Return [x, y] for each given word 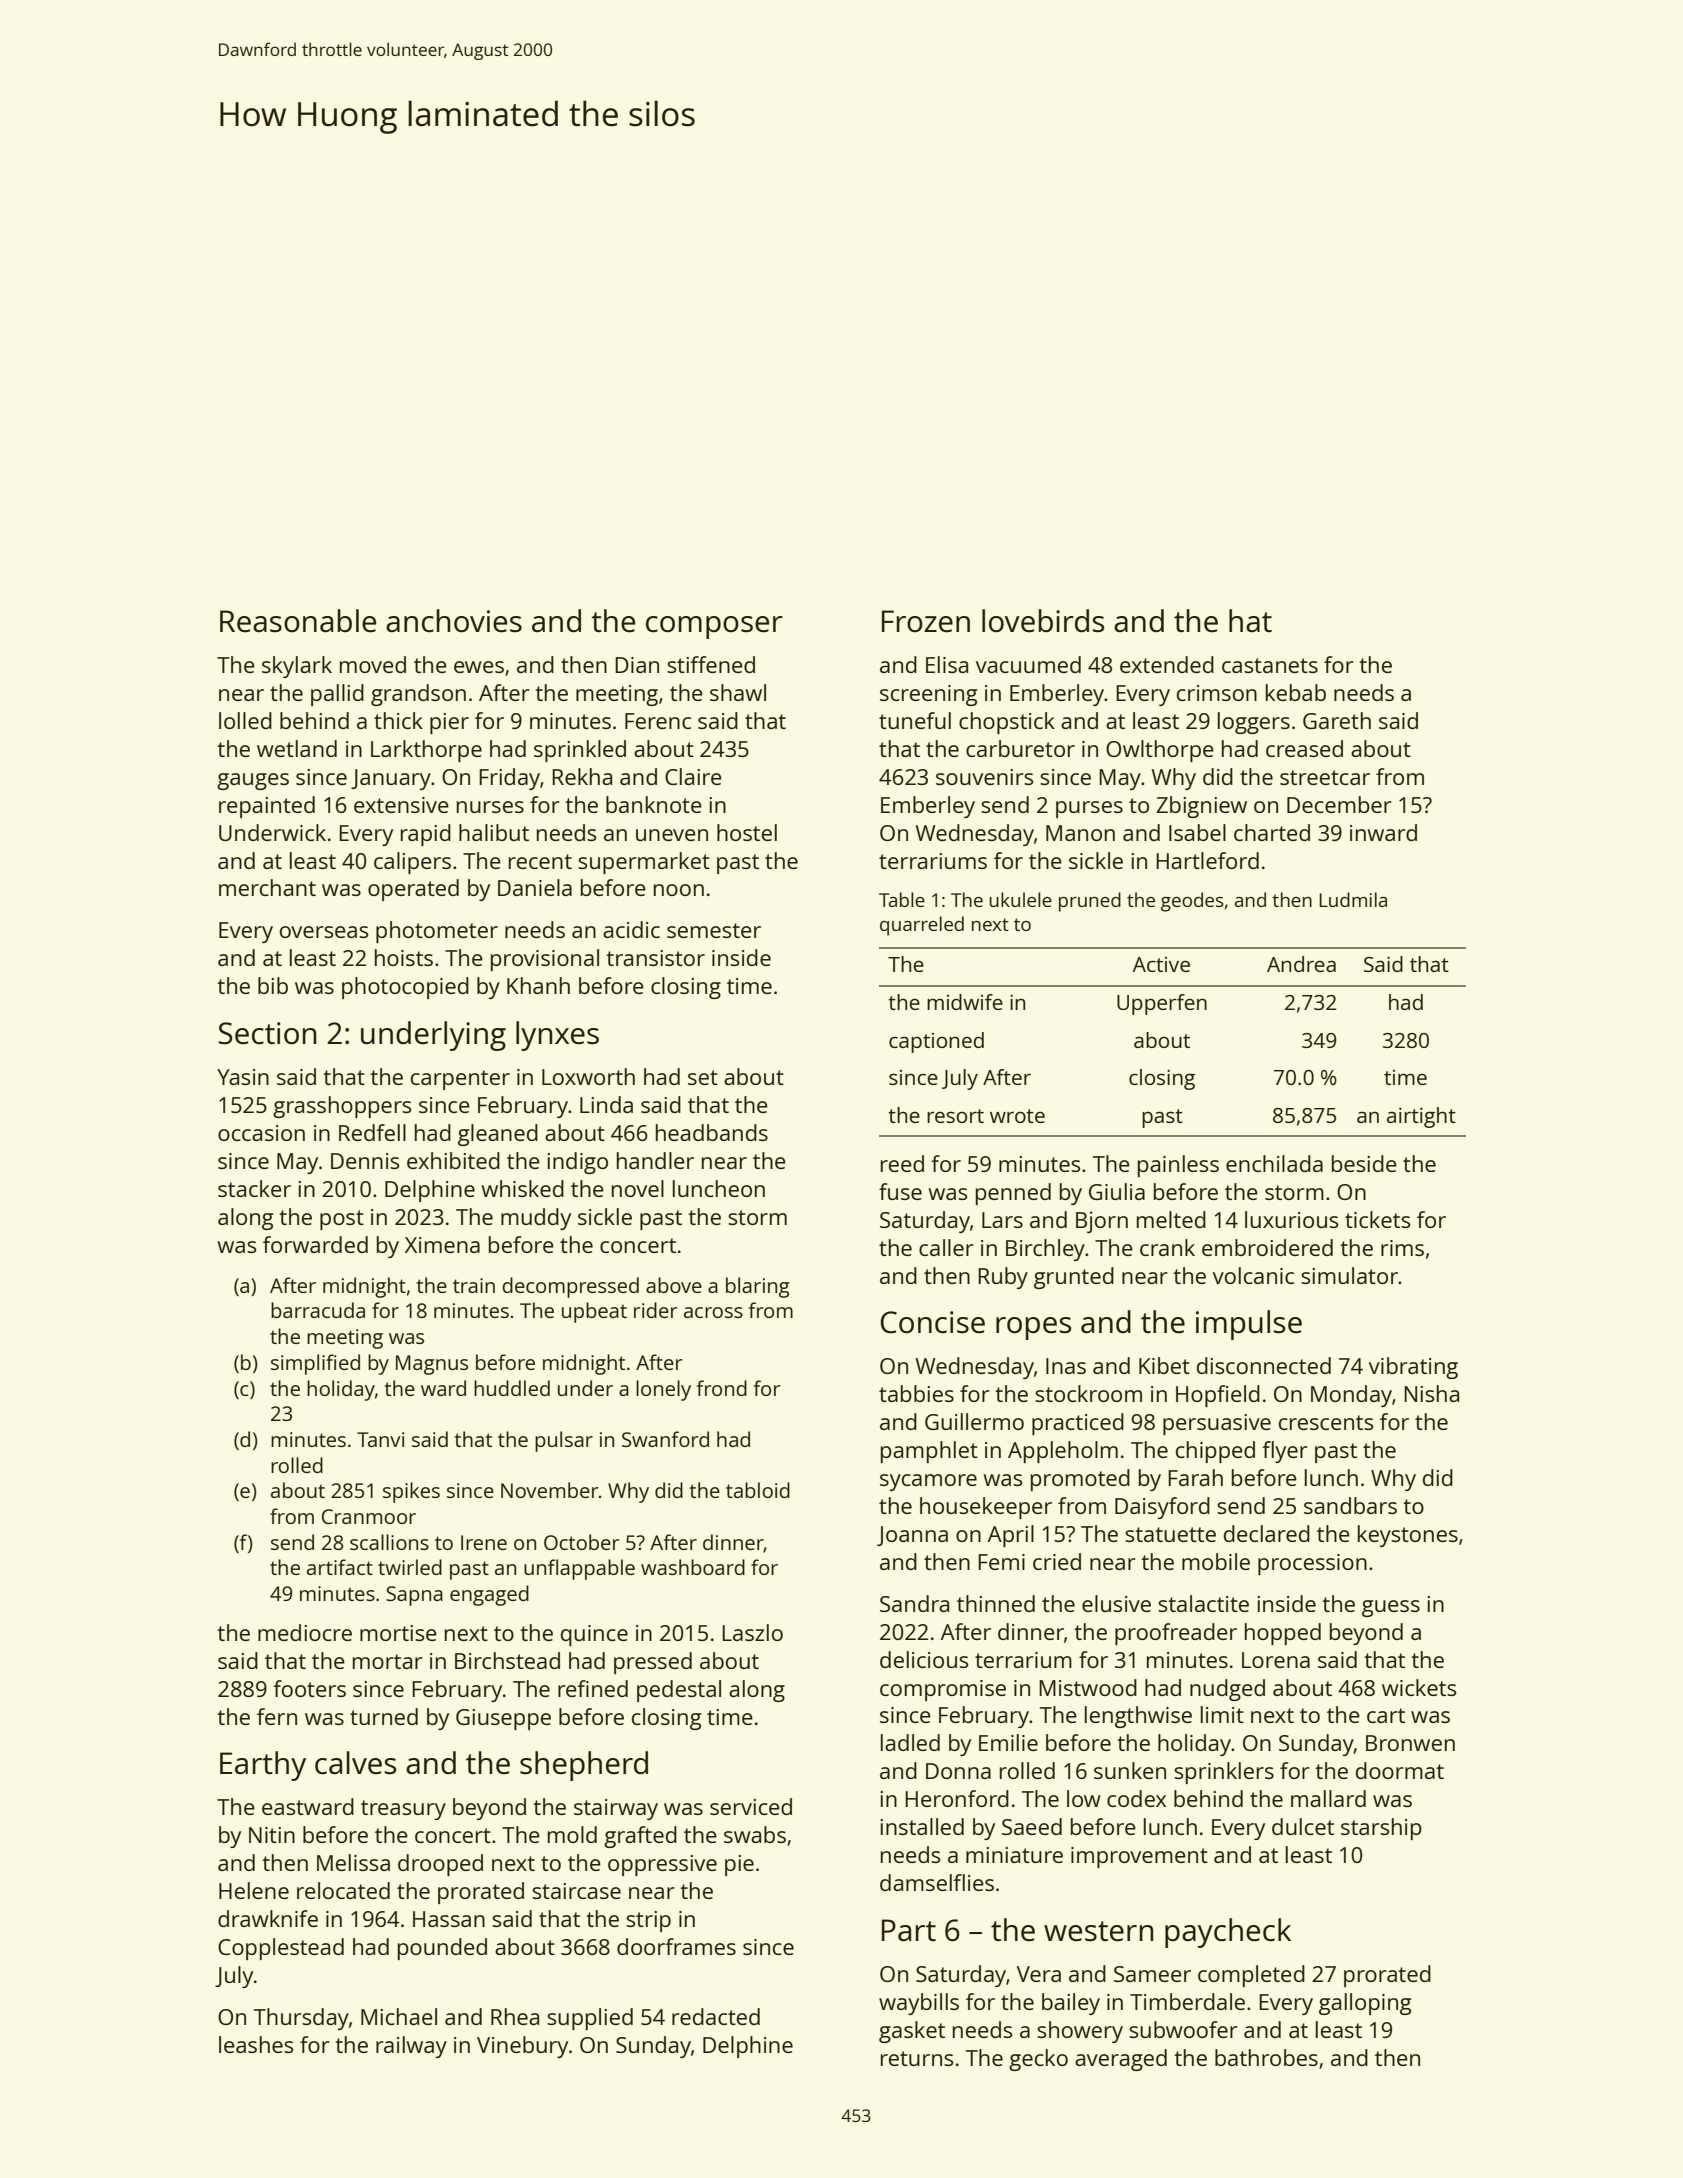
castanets [1270, 665]
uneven [672, 835]
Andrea [1301, 964]
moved [373, 664]
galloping [1365, 2004]
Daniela [535, 887]
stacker [254, 1188]
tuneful [915, 720]
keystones [1408, 1536]
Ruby [1003, 1278]
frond [721, 1388]
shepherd [584, 1766]
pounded [442, 1949]
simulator [1349, 1275]
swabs [755, 1834]
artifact [340, 1567]
